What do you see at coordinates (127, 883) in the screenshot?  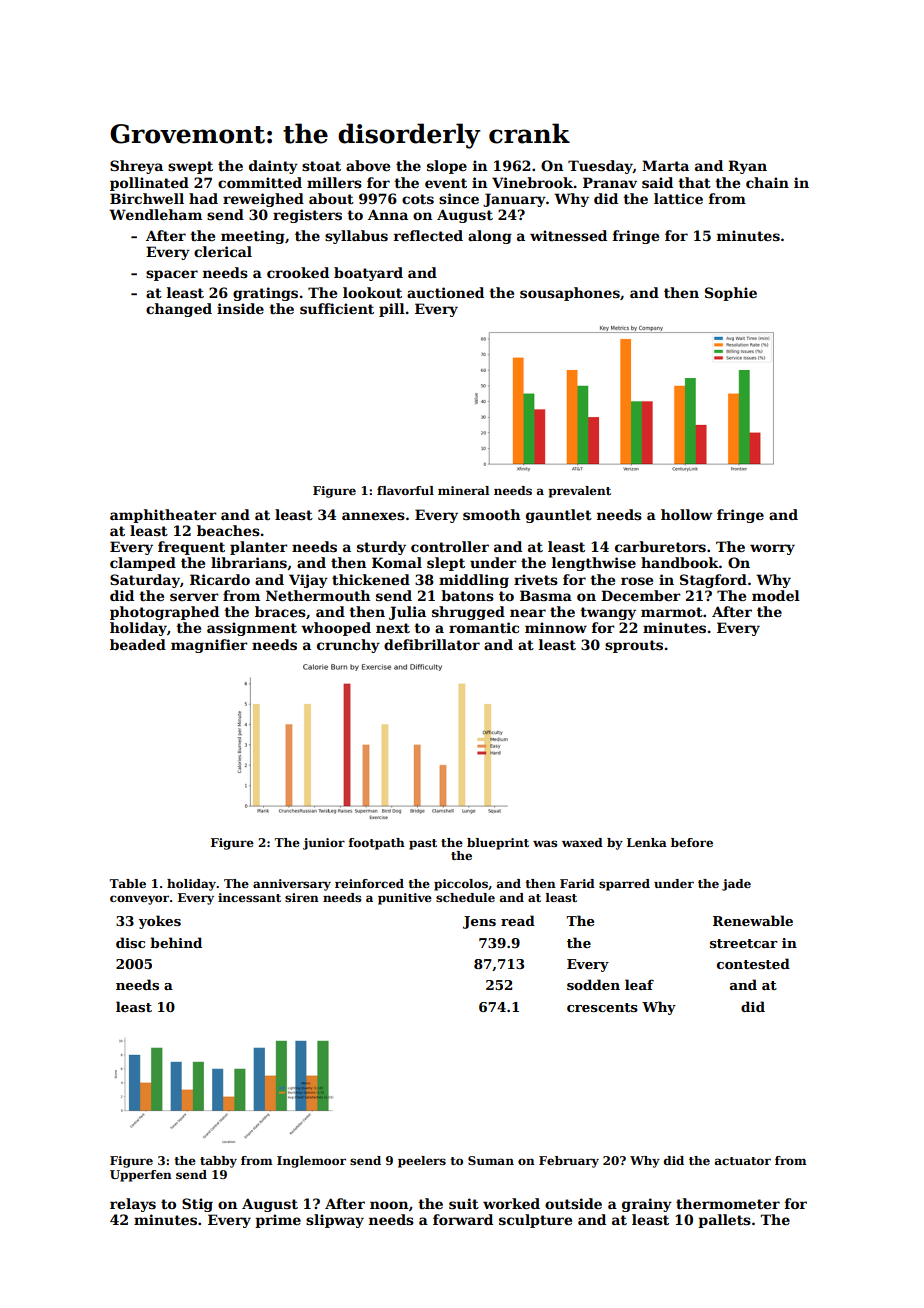 I see `Table` at bounding box center [127, 883].
